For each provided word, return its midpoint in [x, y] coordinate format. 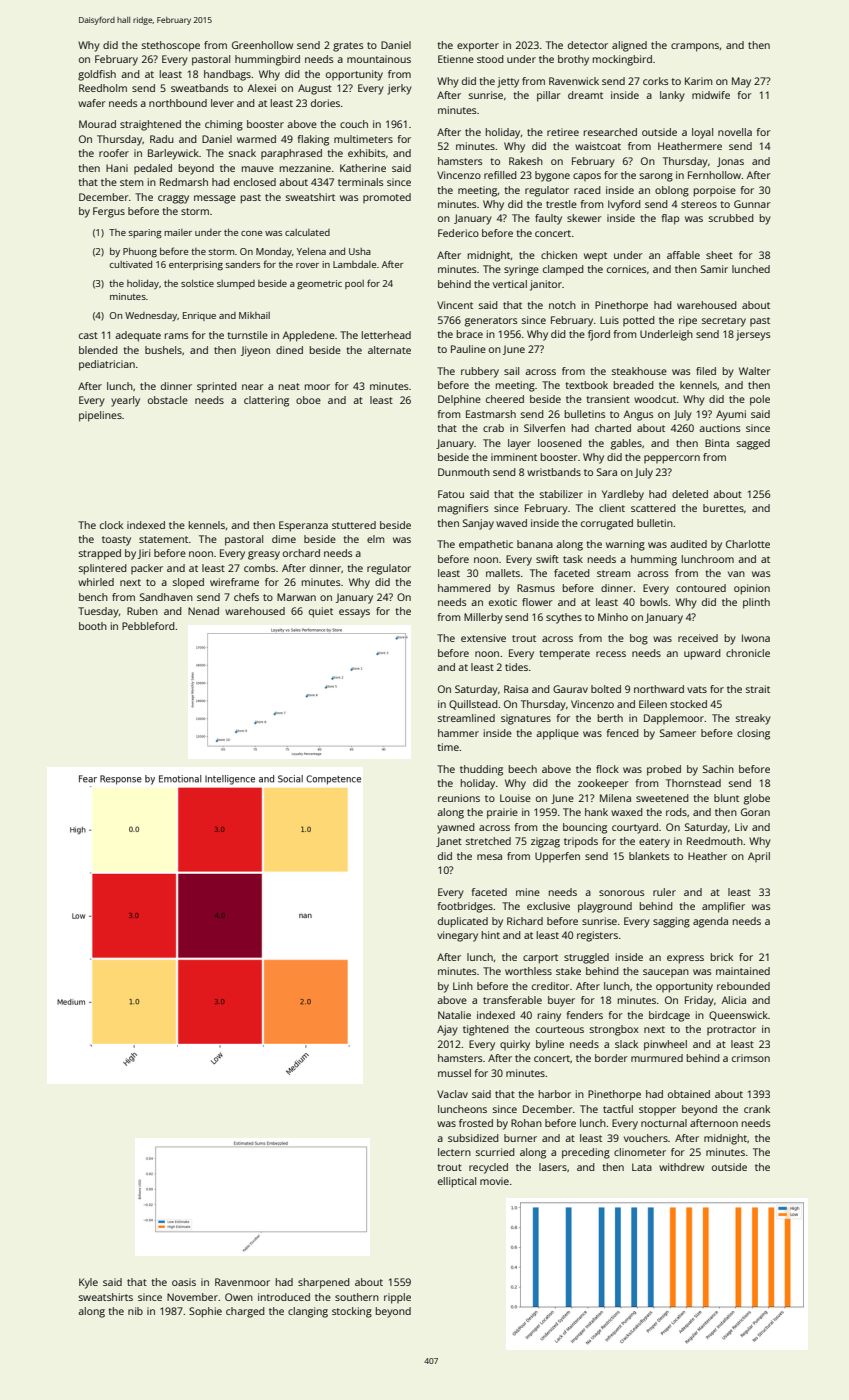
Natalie [454, 1015]
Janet [449, 842]
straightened [150, 125]
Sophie [205, 1312]
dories [325, 103]
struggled [586, 958]
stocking [352, 1312]
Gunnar [752, 204]
